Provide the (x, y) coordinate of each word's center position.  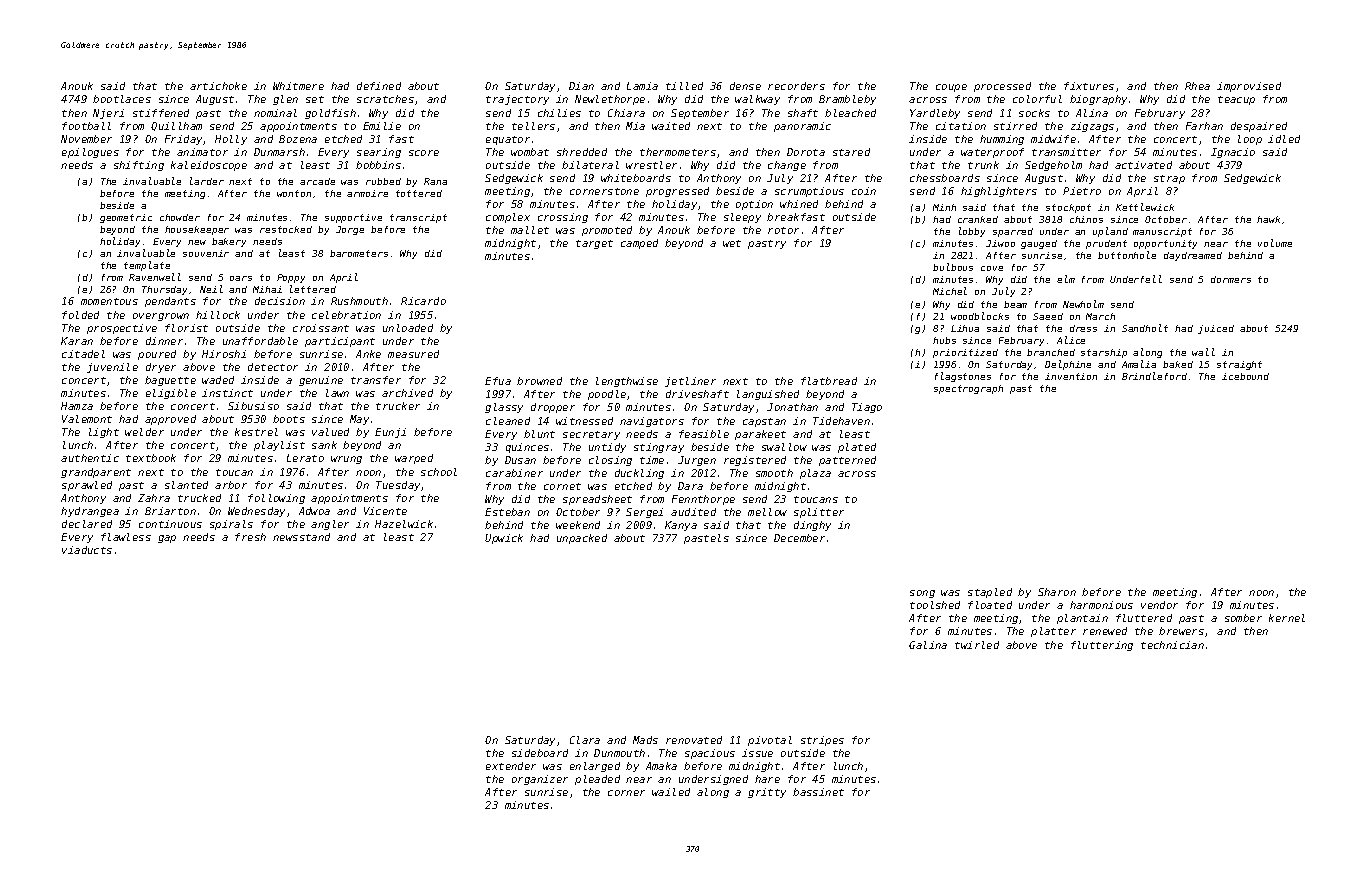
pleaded (597, 780)
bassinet (818, 792)
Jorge (350, 230)
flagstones (963, 377)
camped (639, 244)
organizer (540, 780)
